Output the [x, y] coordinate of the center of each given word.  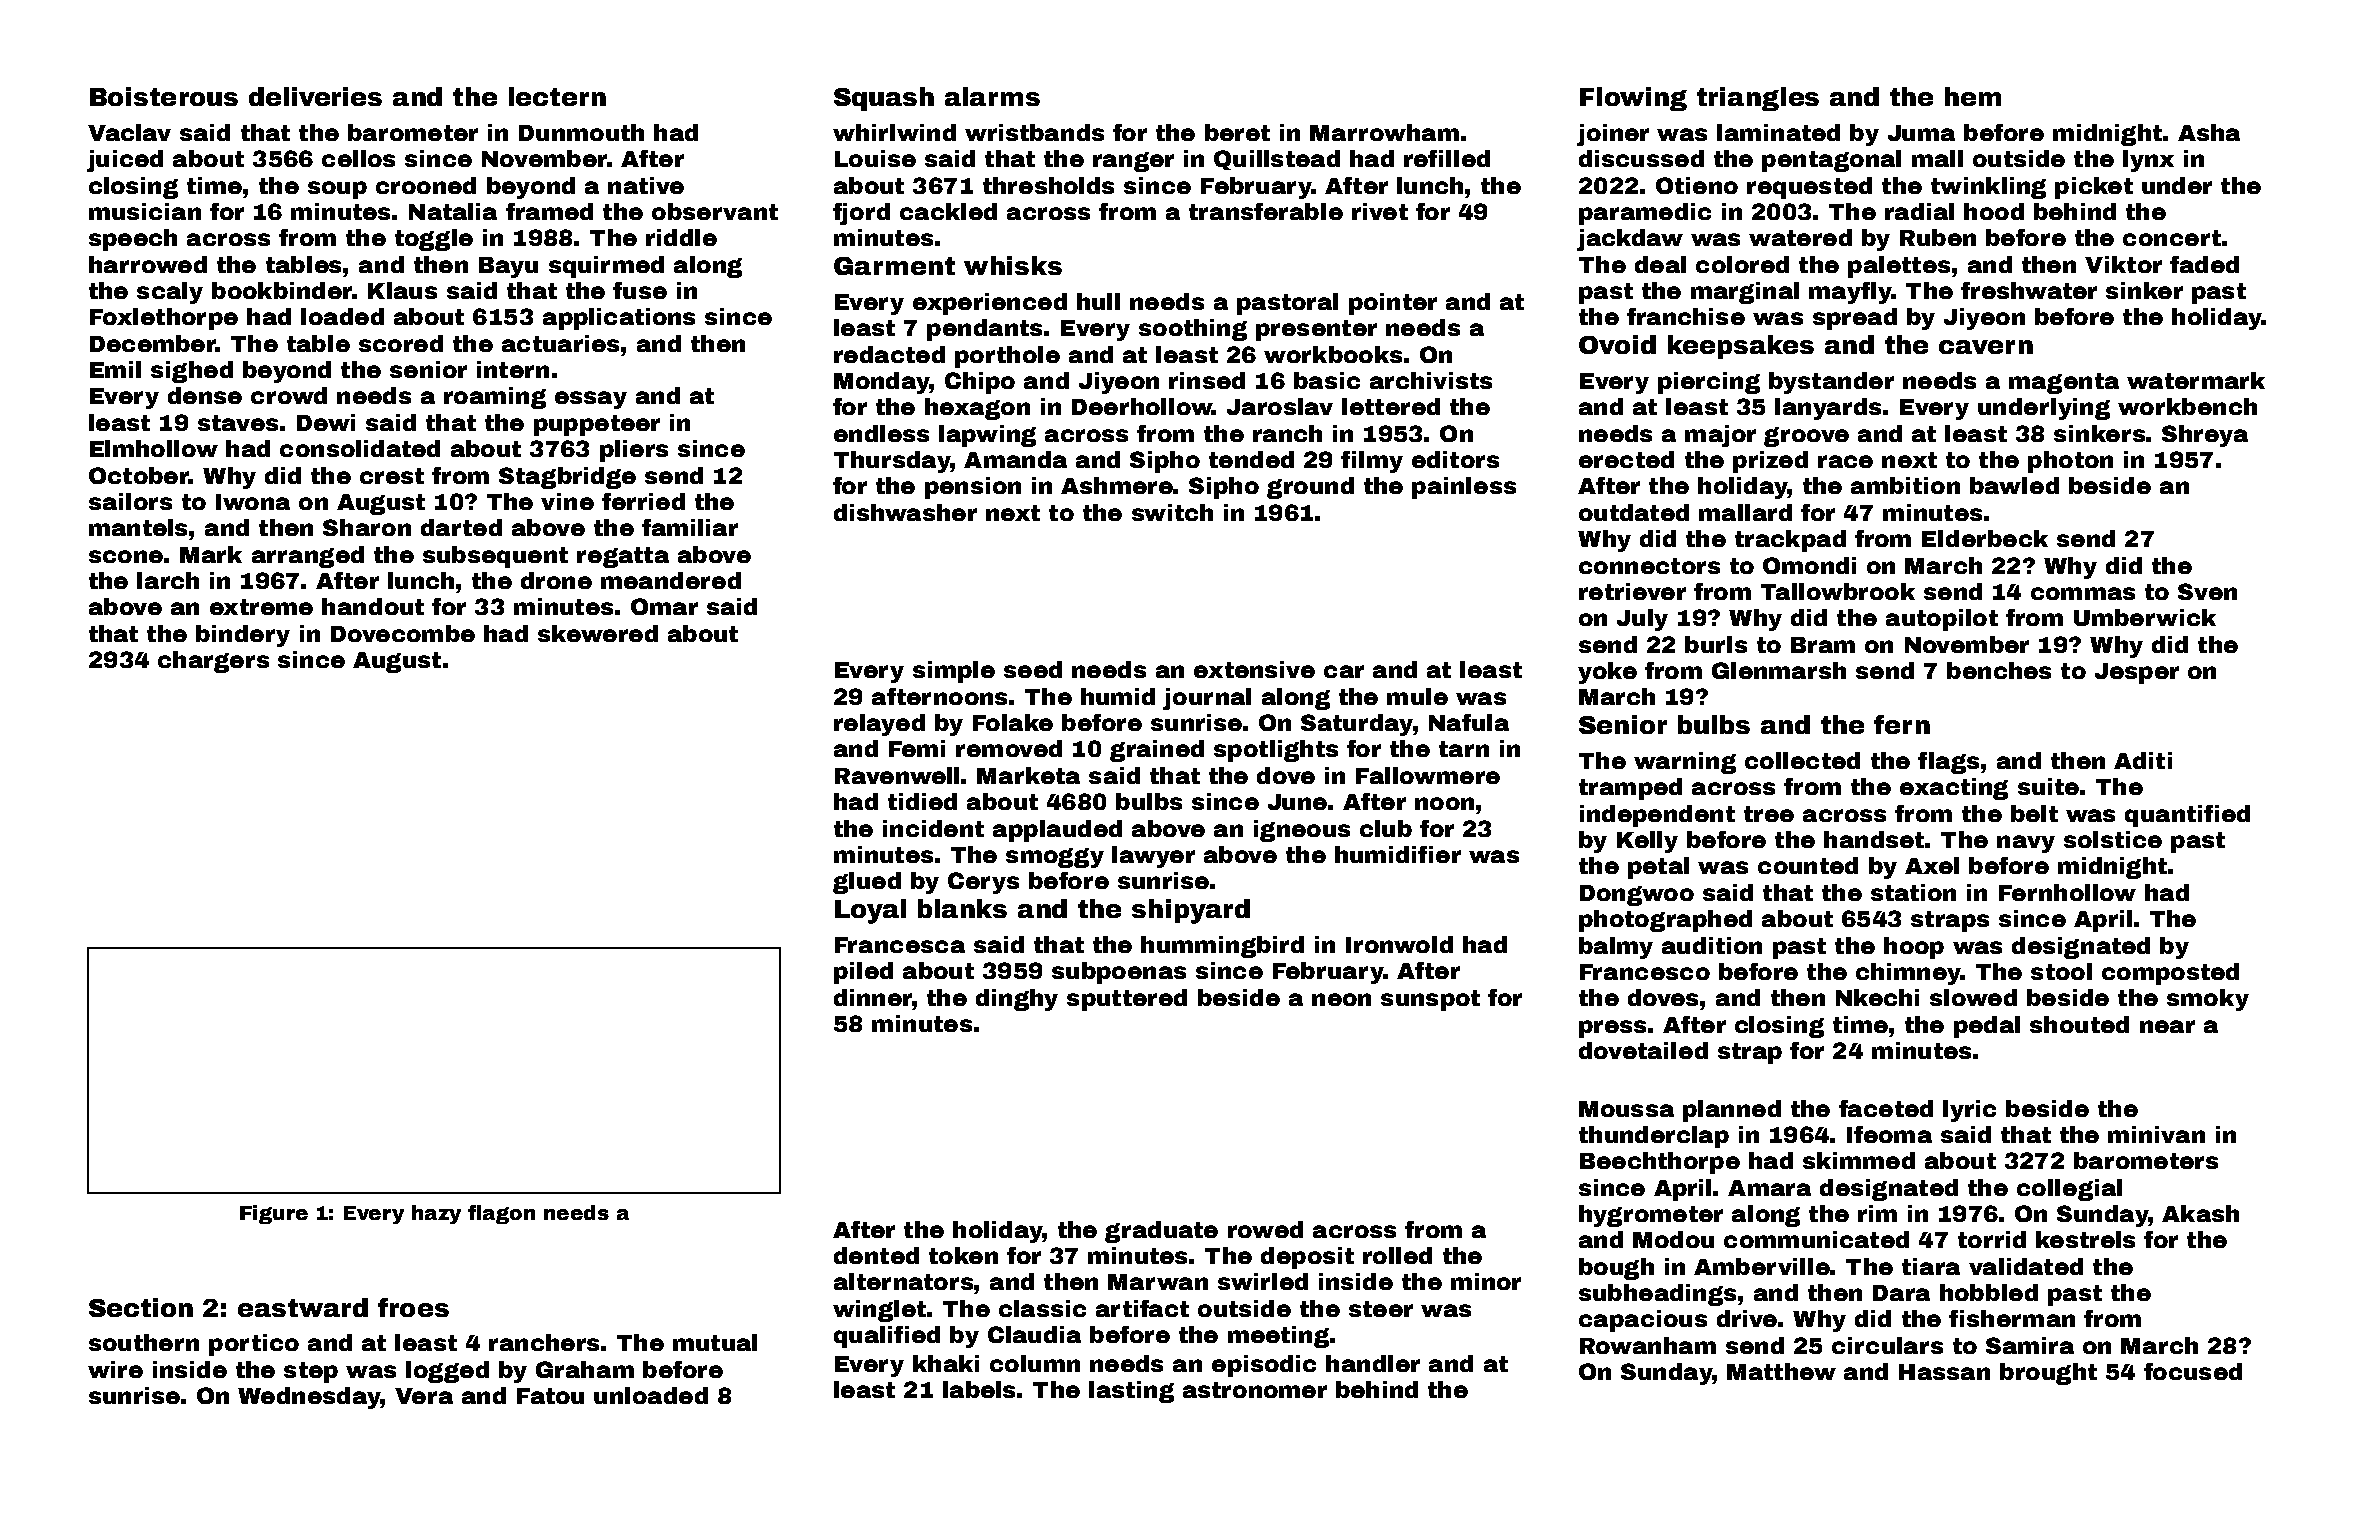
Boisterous [164, 96]
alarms [992, 96]
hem [1973, 96]
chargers [213, 662]
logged [447, 1372]
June [1297, 802]
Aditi [2143, 760]
